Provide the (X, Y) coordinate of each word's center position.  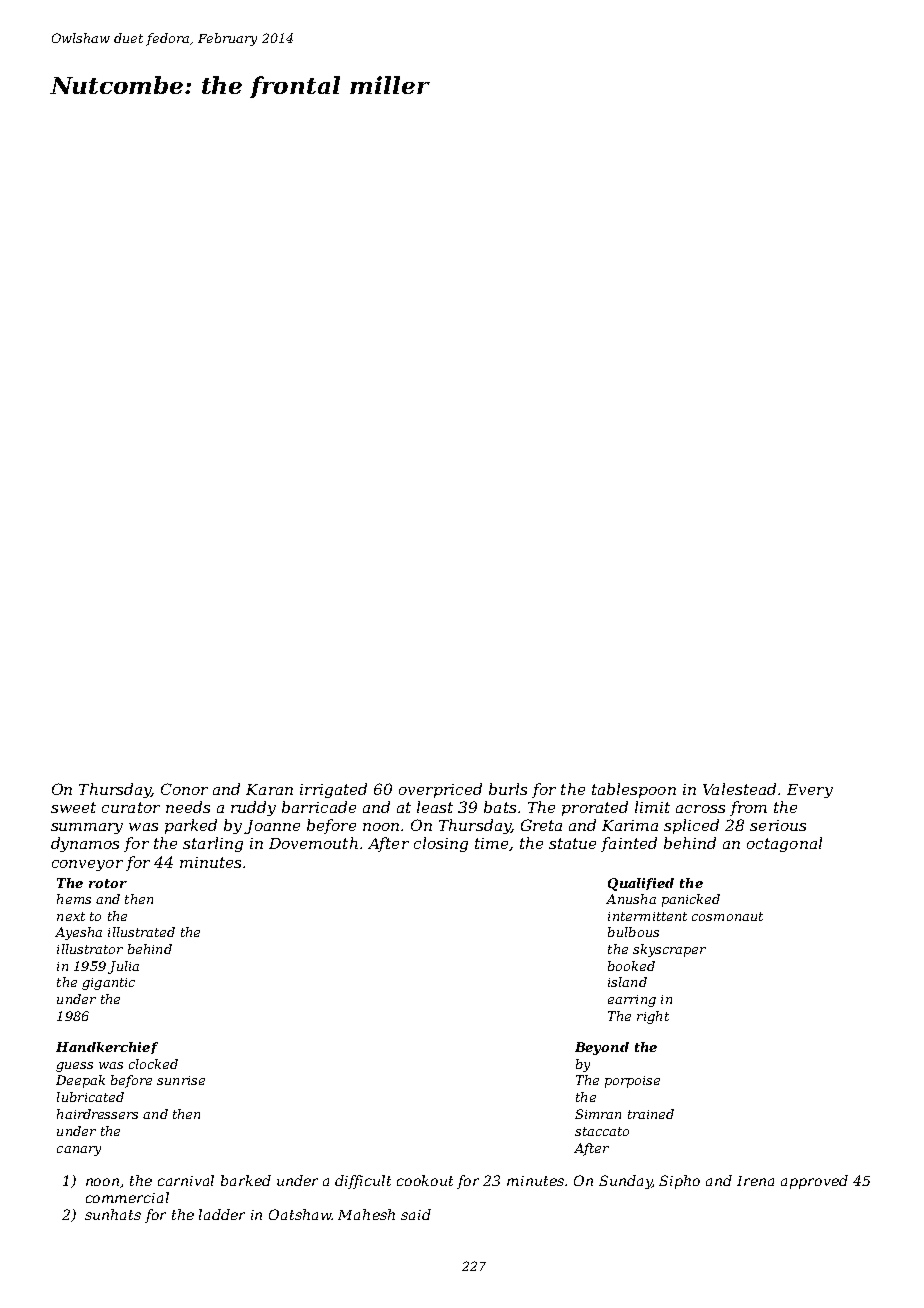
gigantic (108, 984)
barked (246, 1180)
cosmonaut (727, 916)
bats (500, 807)
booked (631, 966)
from (748, 808)
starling (213, 844)
